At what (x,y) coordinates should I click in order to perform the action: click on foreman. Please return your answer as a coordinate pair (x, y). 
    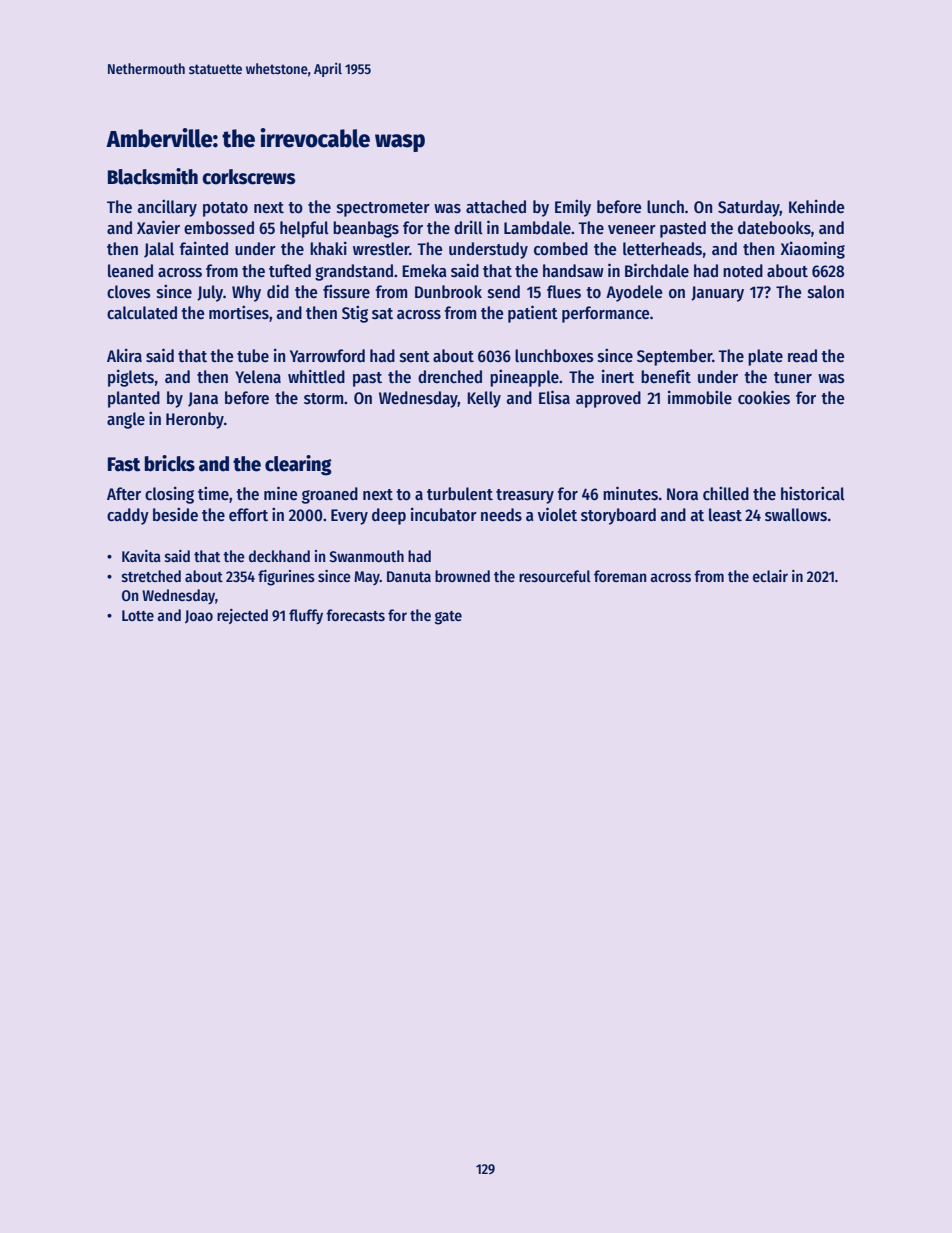
    Looking at the image, I should click on (620, 576).
